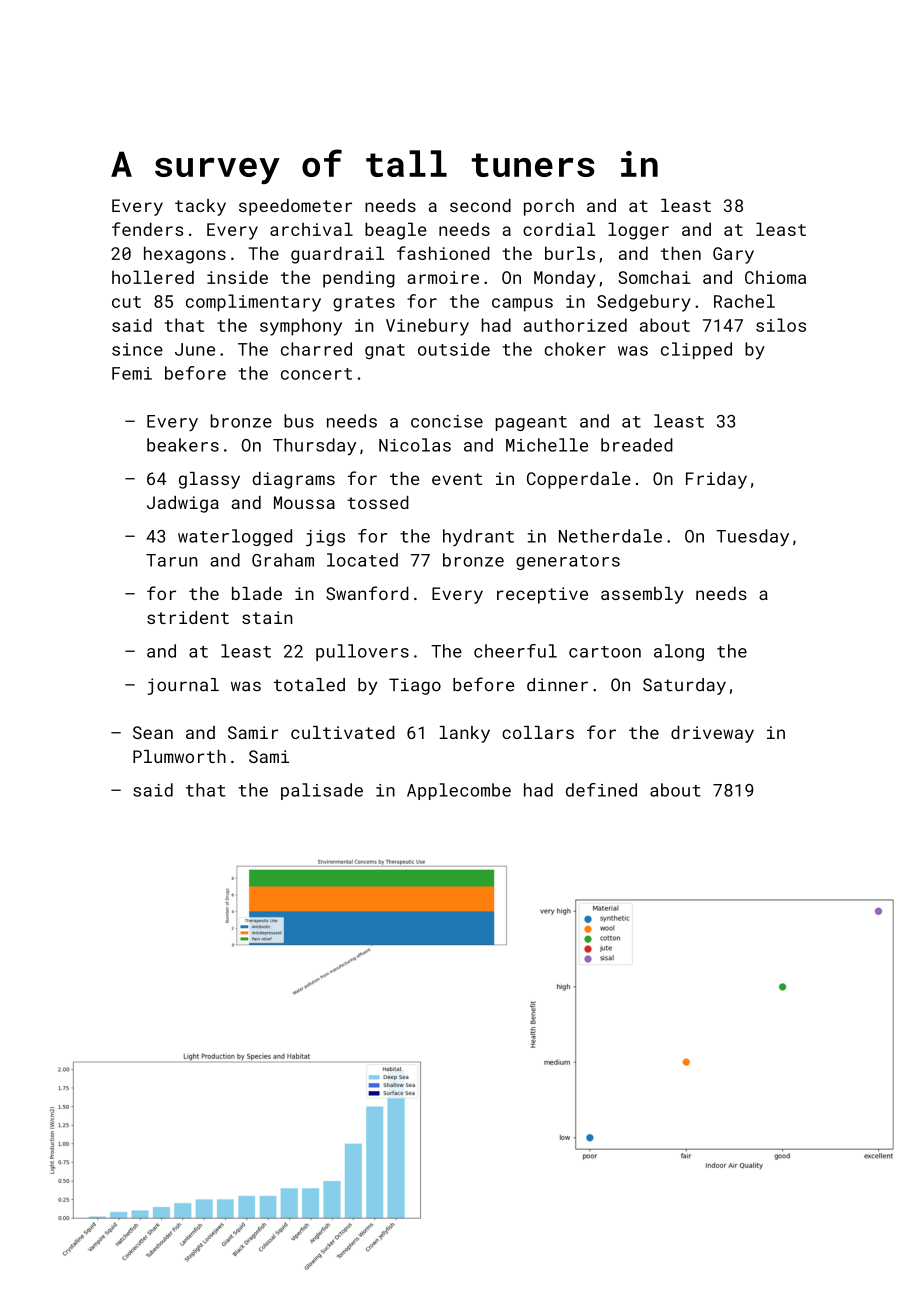  Describe the element at coordinates (132, 373) in the screenshot. I see `Femi` at that location.
